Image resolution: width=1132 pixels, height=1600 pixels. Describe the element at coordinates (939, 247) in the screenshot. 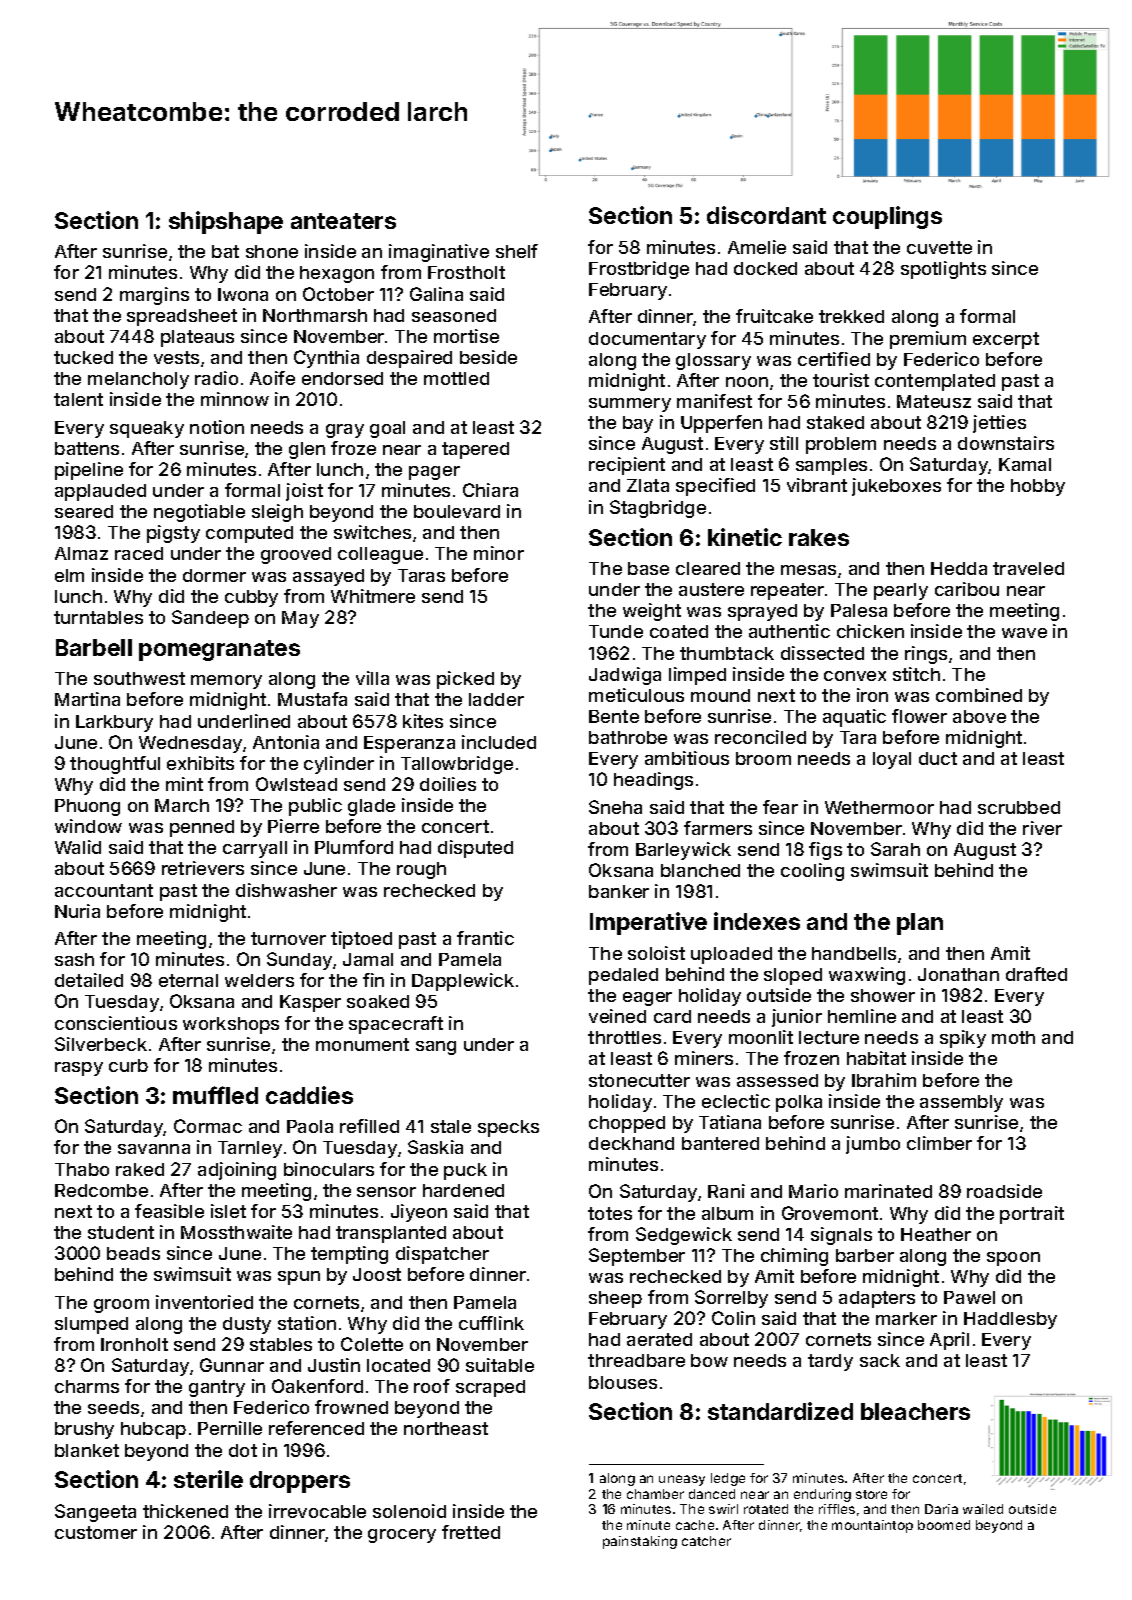

I see `cuvette` at that location.
